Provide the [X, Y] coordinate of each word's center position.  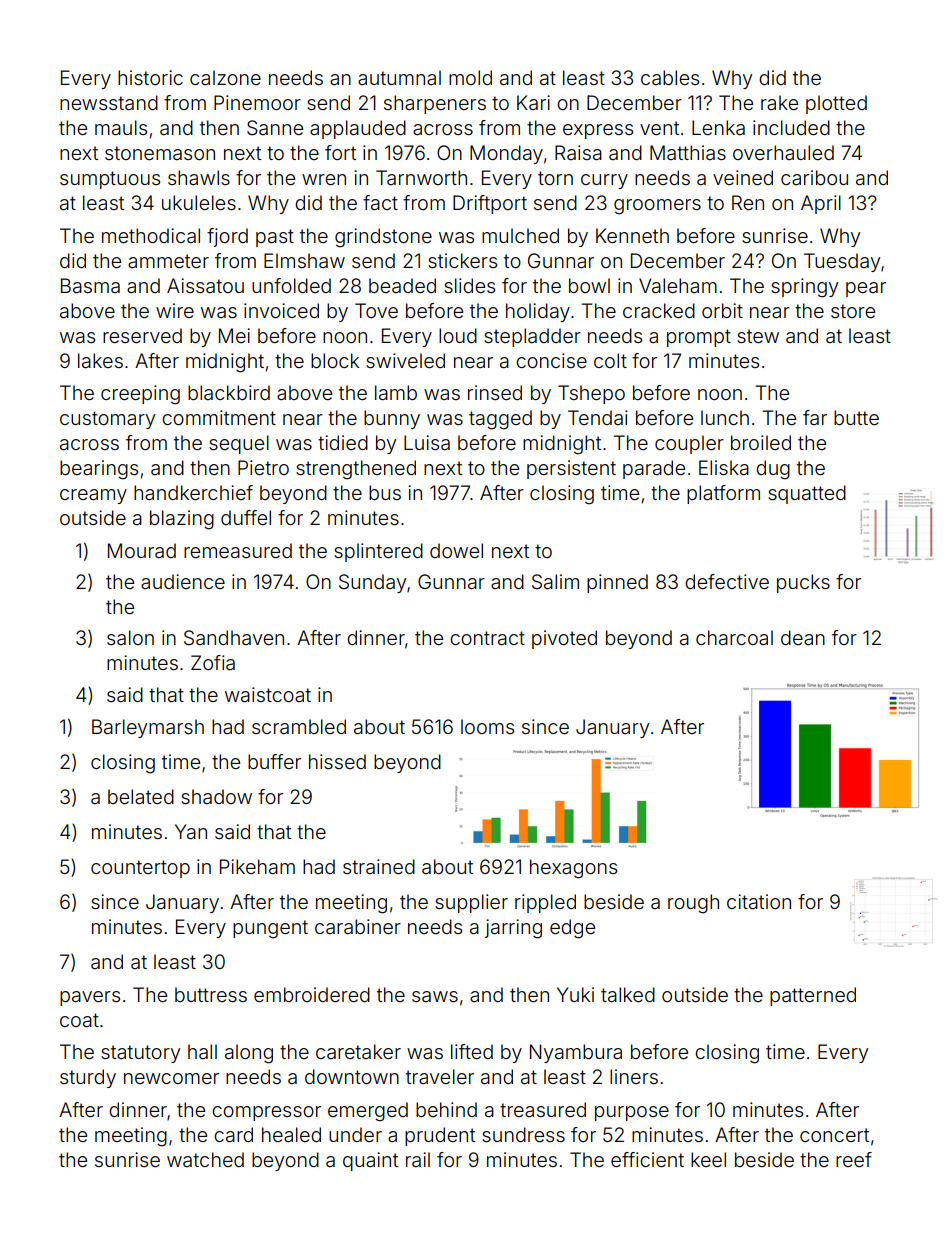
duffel [246, 517]
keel [708, 1159]
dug [773, 470]
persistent [571, 469]
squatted [807, 494]
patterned [813, 996]
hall [202, 1051]
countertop [140, 869]
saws [435, 996]
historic [150, 77]
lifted [472, 1051]
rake [779, 102]
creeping [140, 395]
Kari [533, 102]
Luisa [427, 442]
